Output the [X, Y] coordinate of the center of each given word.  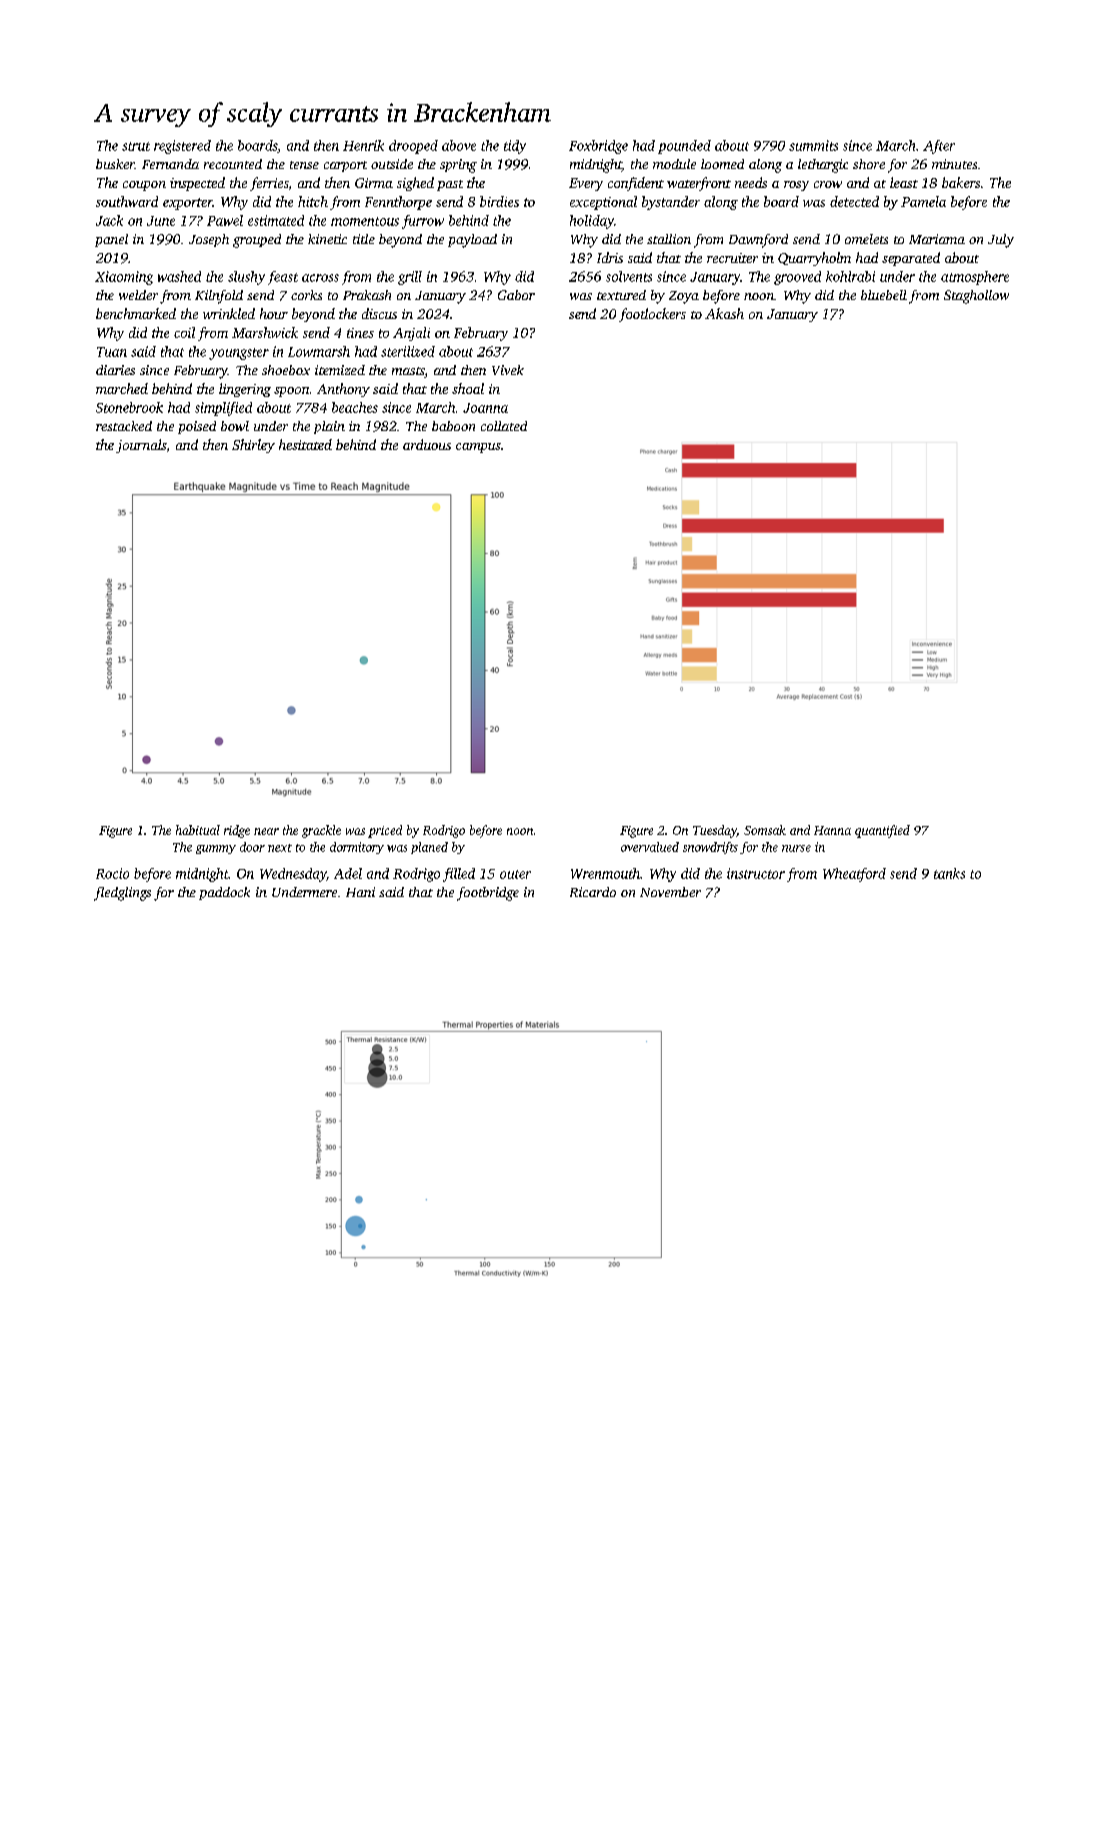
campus [478, 448]
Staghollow [976, 297]
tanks [949, 873]
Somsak [765, 830]
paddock [224, 893]
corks [306, 295]
